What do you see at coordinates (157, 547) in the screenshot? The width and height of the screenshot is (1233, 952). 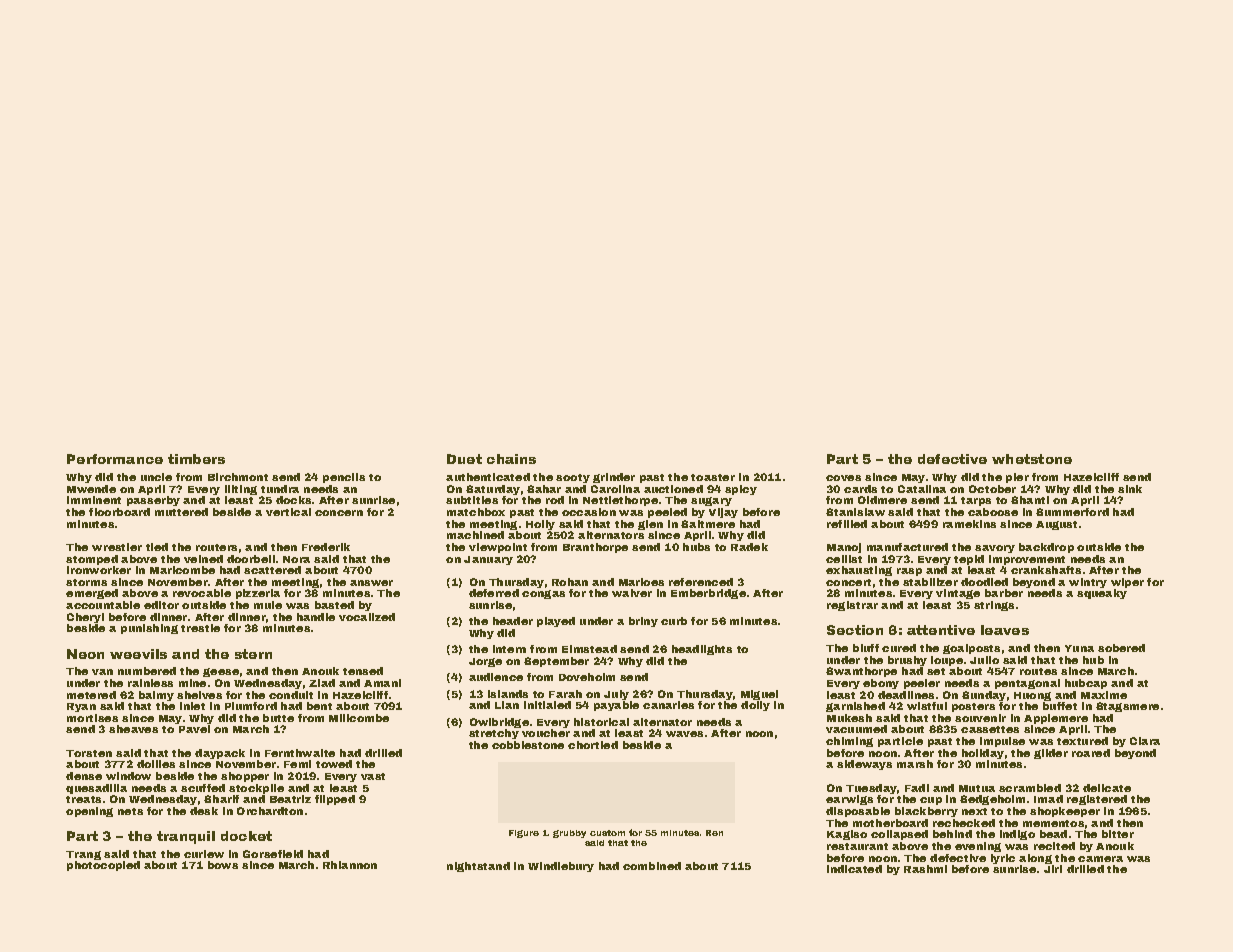 I see `tied` at bounding box center [157, 547].
